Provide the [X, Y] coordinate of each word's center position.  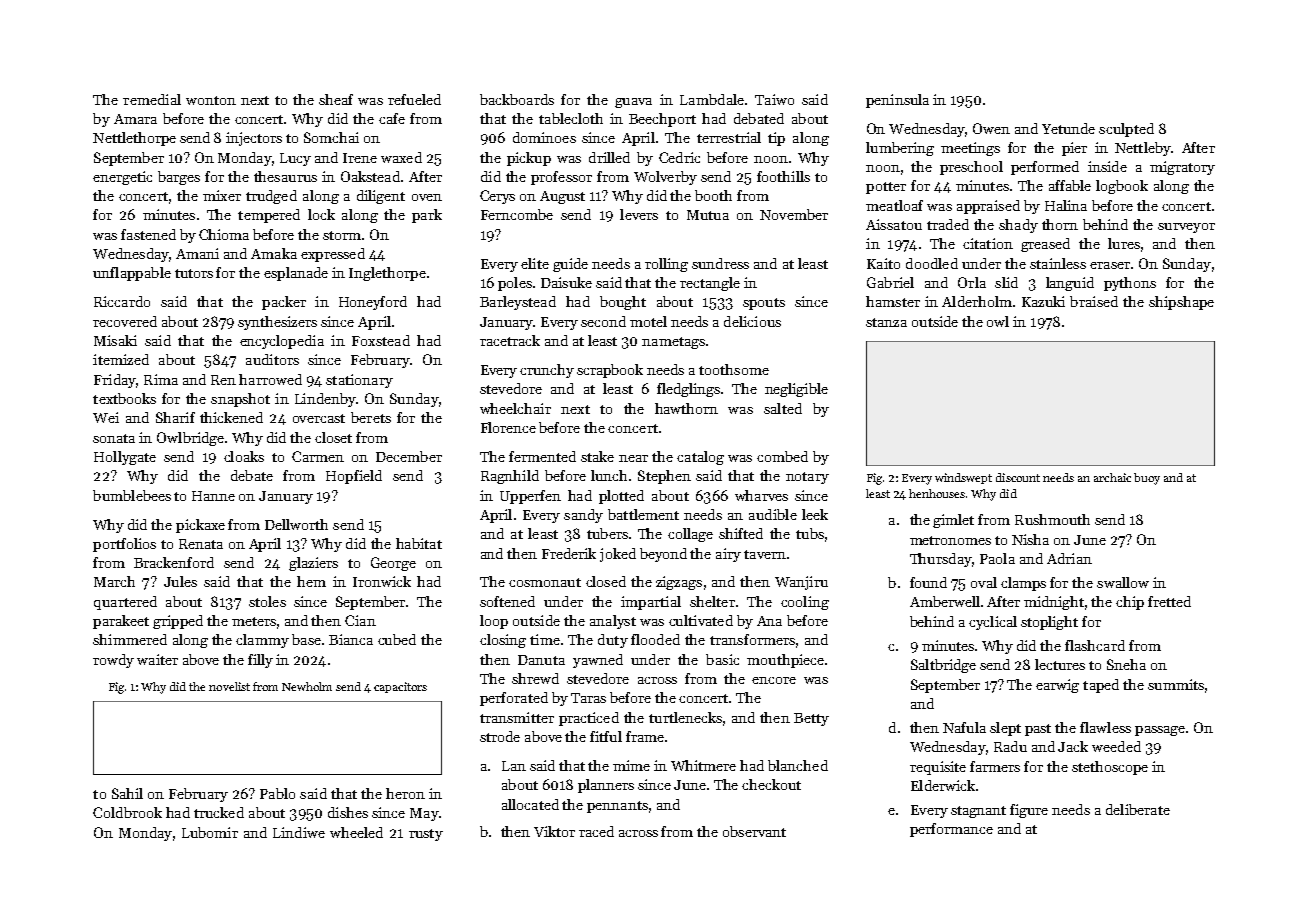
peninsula [897, 101]
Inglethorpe [387, 274]
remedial [152, 99]
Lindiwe [299, 832]
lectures [1060, 664]
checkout [771, 784]
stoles [267, 601]
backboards [517, 99]
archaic [1112, 477]
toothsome [734, 369]
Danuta [541, 660]
